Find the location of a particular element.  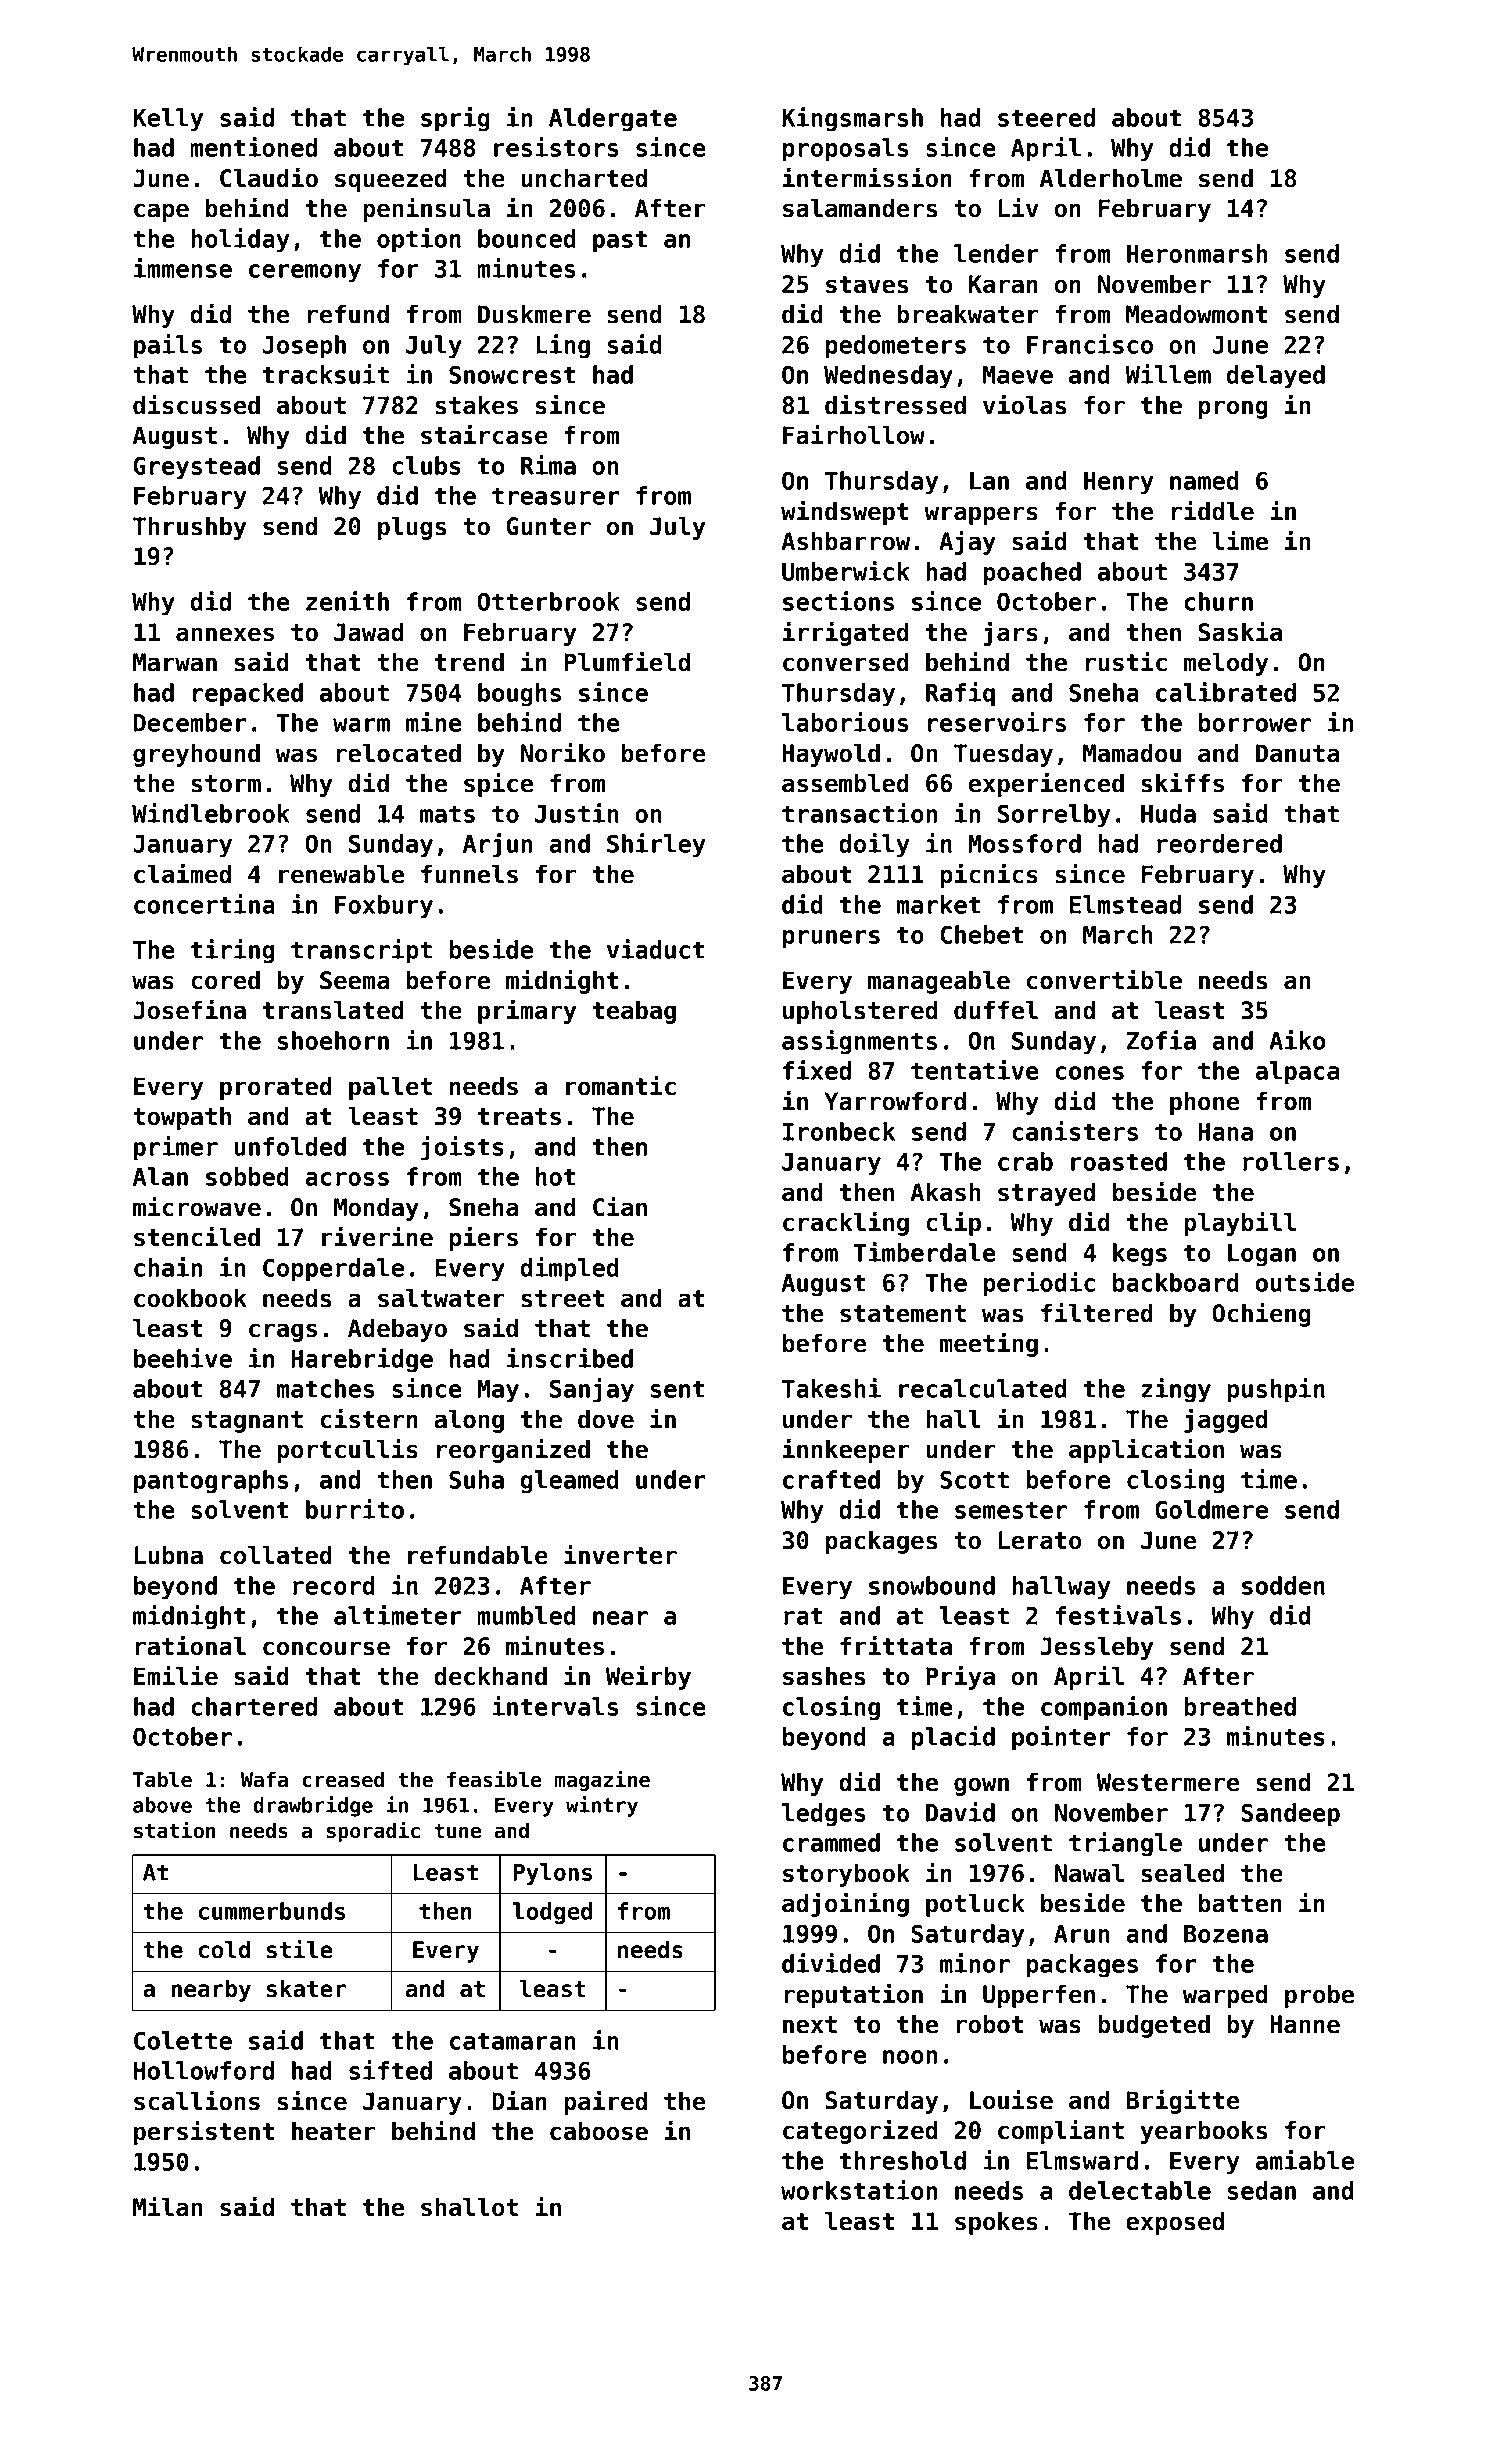

sodden is located at coordinates (1283, 1585).
